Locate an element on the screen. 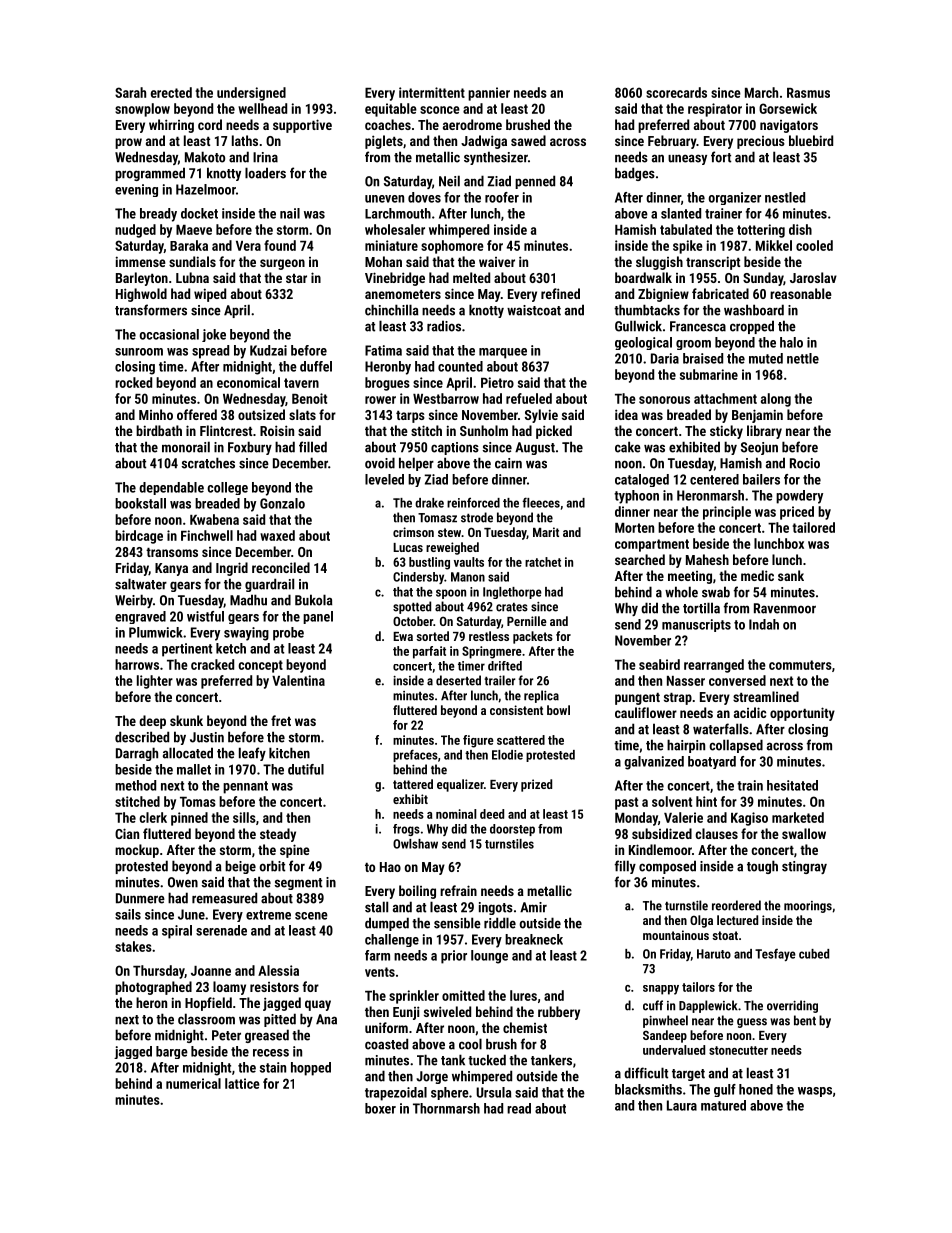  composed is located at coordinates (667, 867).
